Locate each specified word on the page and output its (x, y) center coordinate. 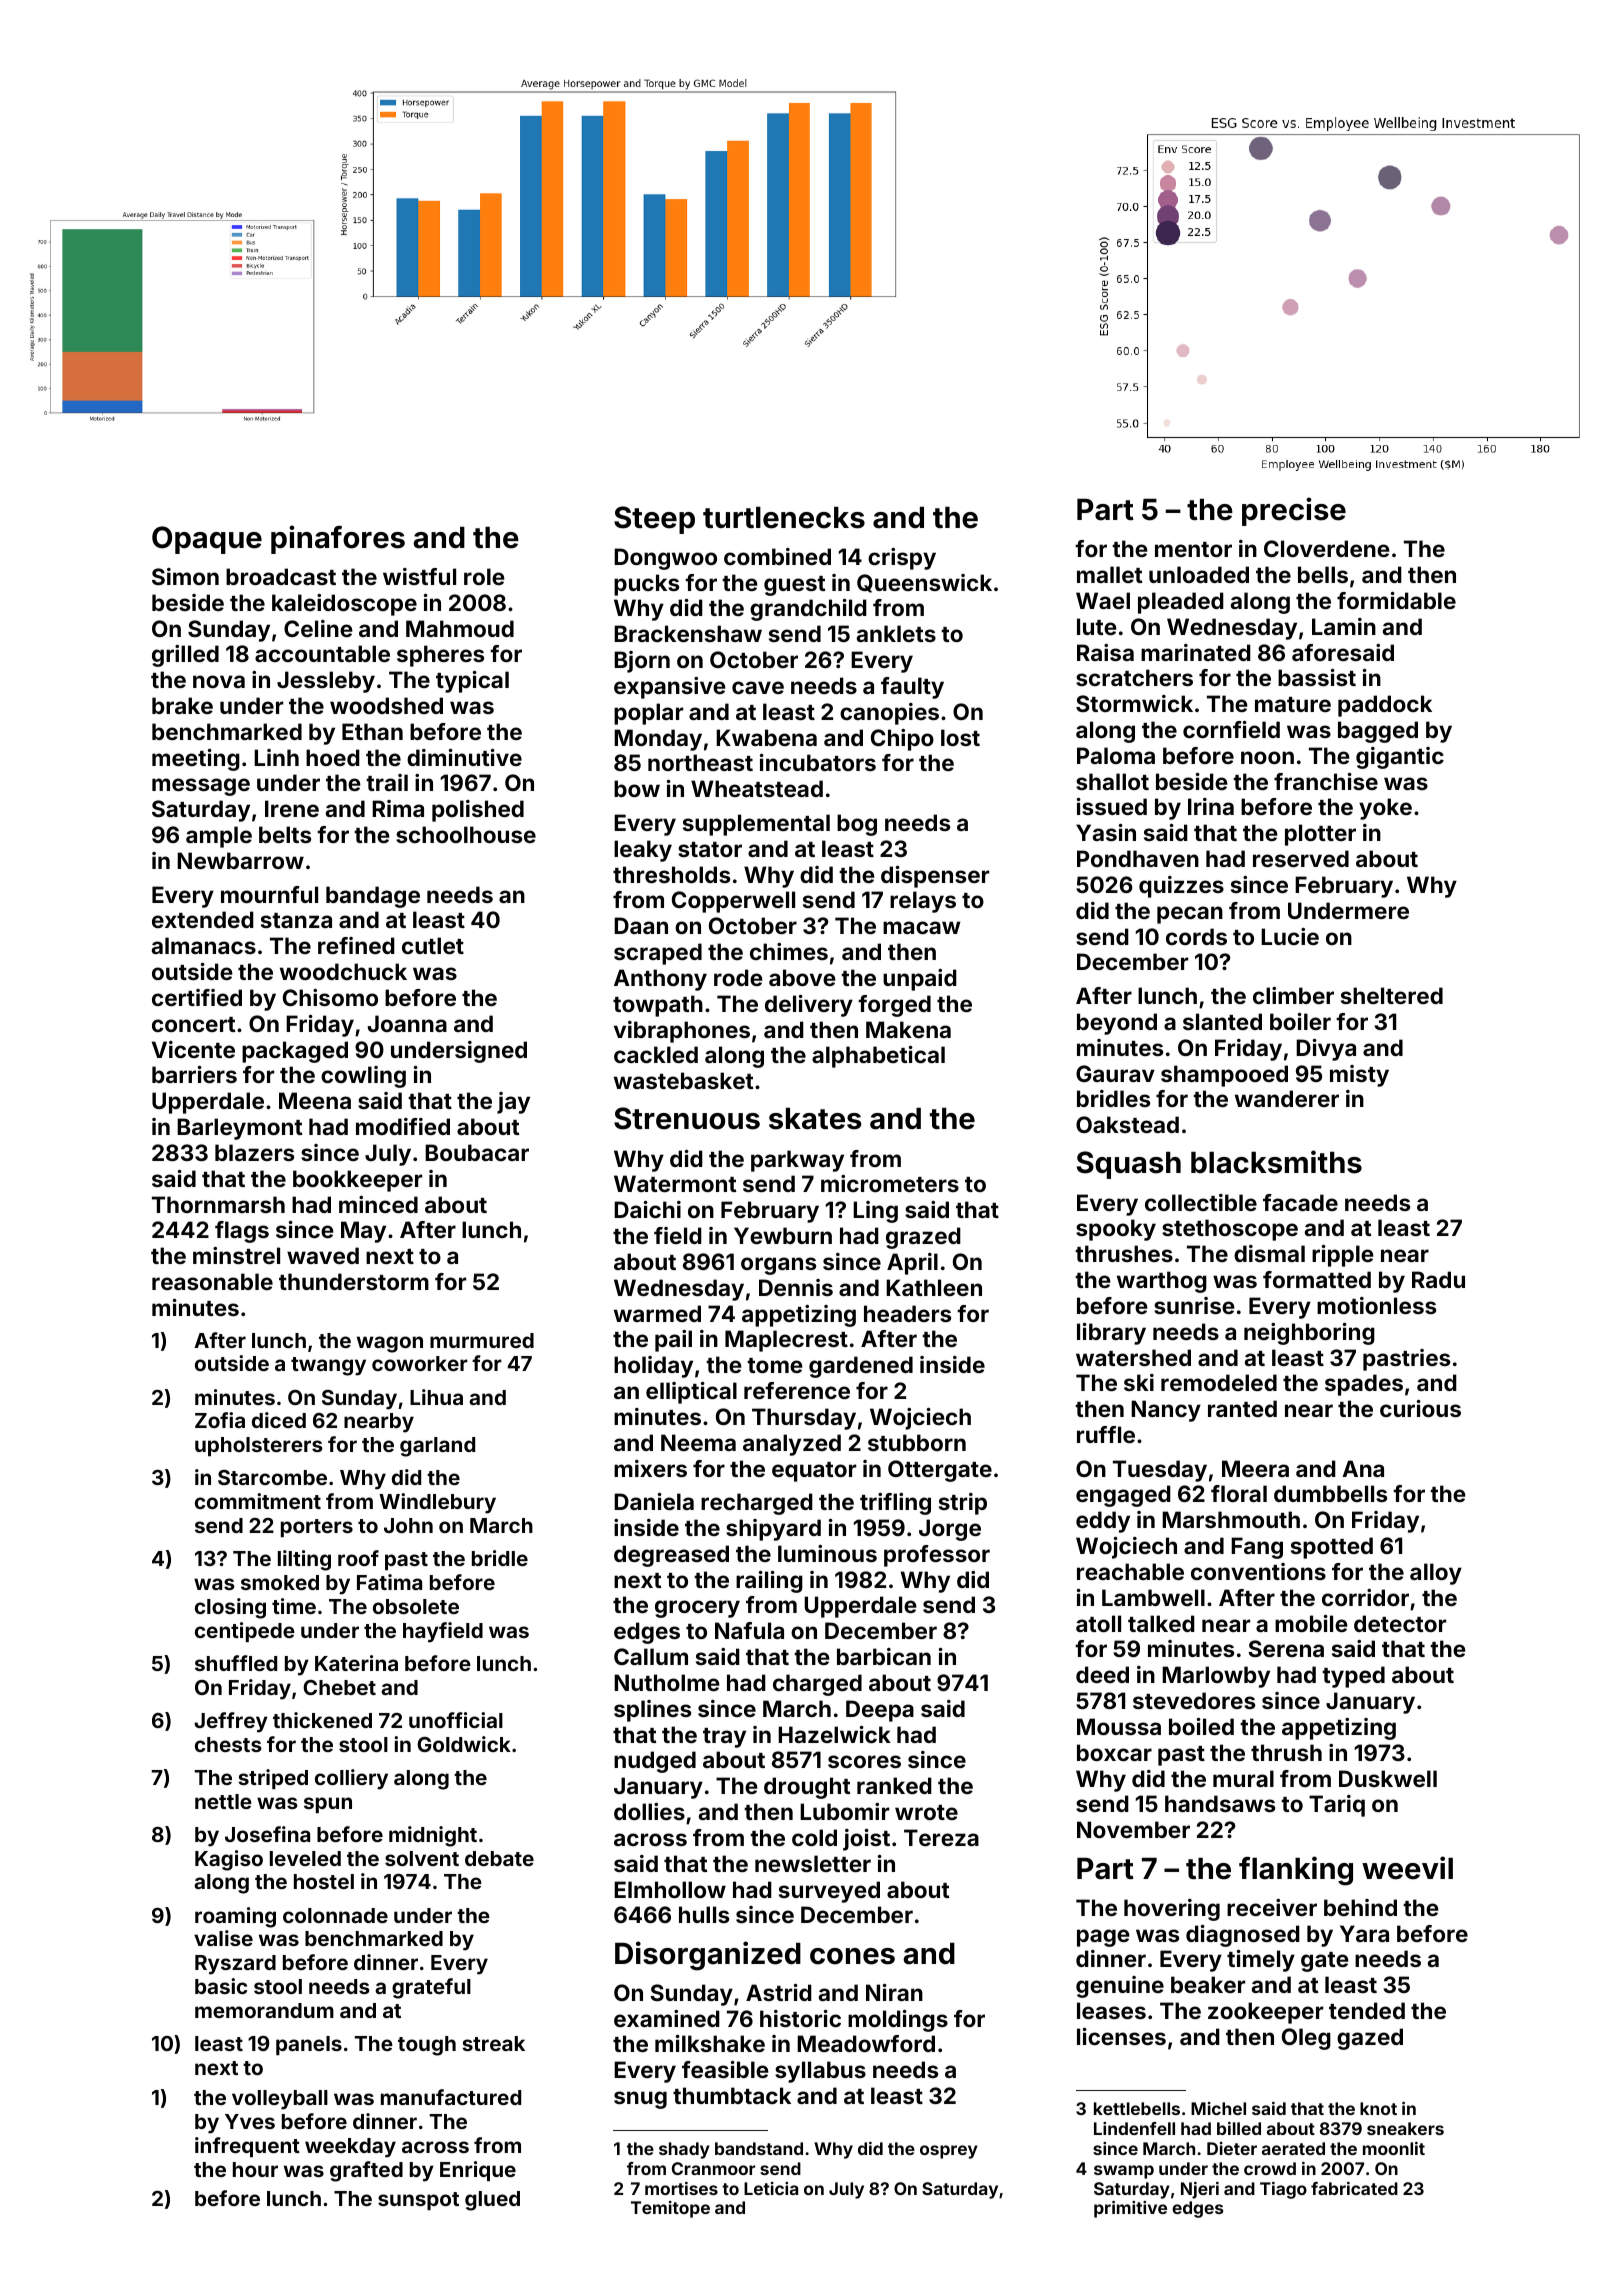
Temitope (670, 2209)
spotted (1332, 1548)
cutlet (433, 945)
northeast (700, 762)
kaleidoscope (344, 605)
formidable (1396, 600)
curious (1420, 1408)
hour (255, 2169)
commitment (258, 1501)
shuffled (236, 1663)
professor (937, 1556)
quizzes (1181, 887)
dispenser (935, 877)
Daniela (654, 1501)
